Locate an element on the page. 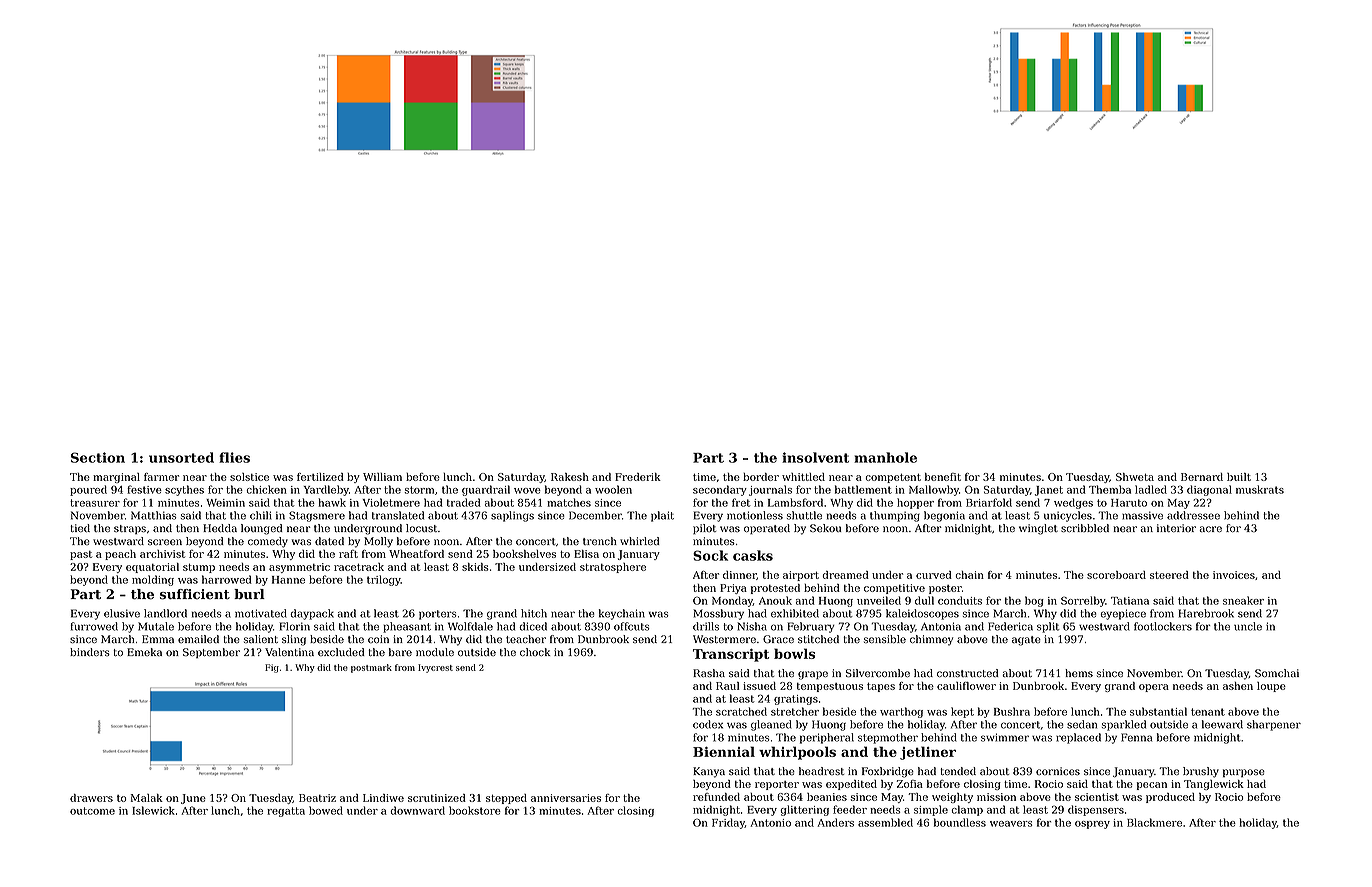  daypack is located at coordinates (312, 614).
